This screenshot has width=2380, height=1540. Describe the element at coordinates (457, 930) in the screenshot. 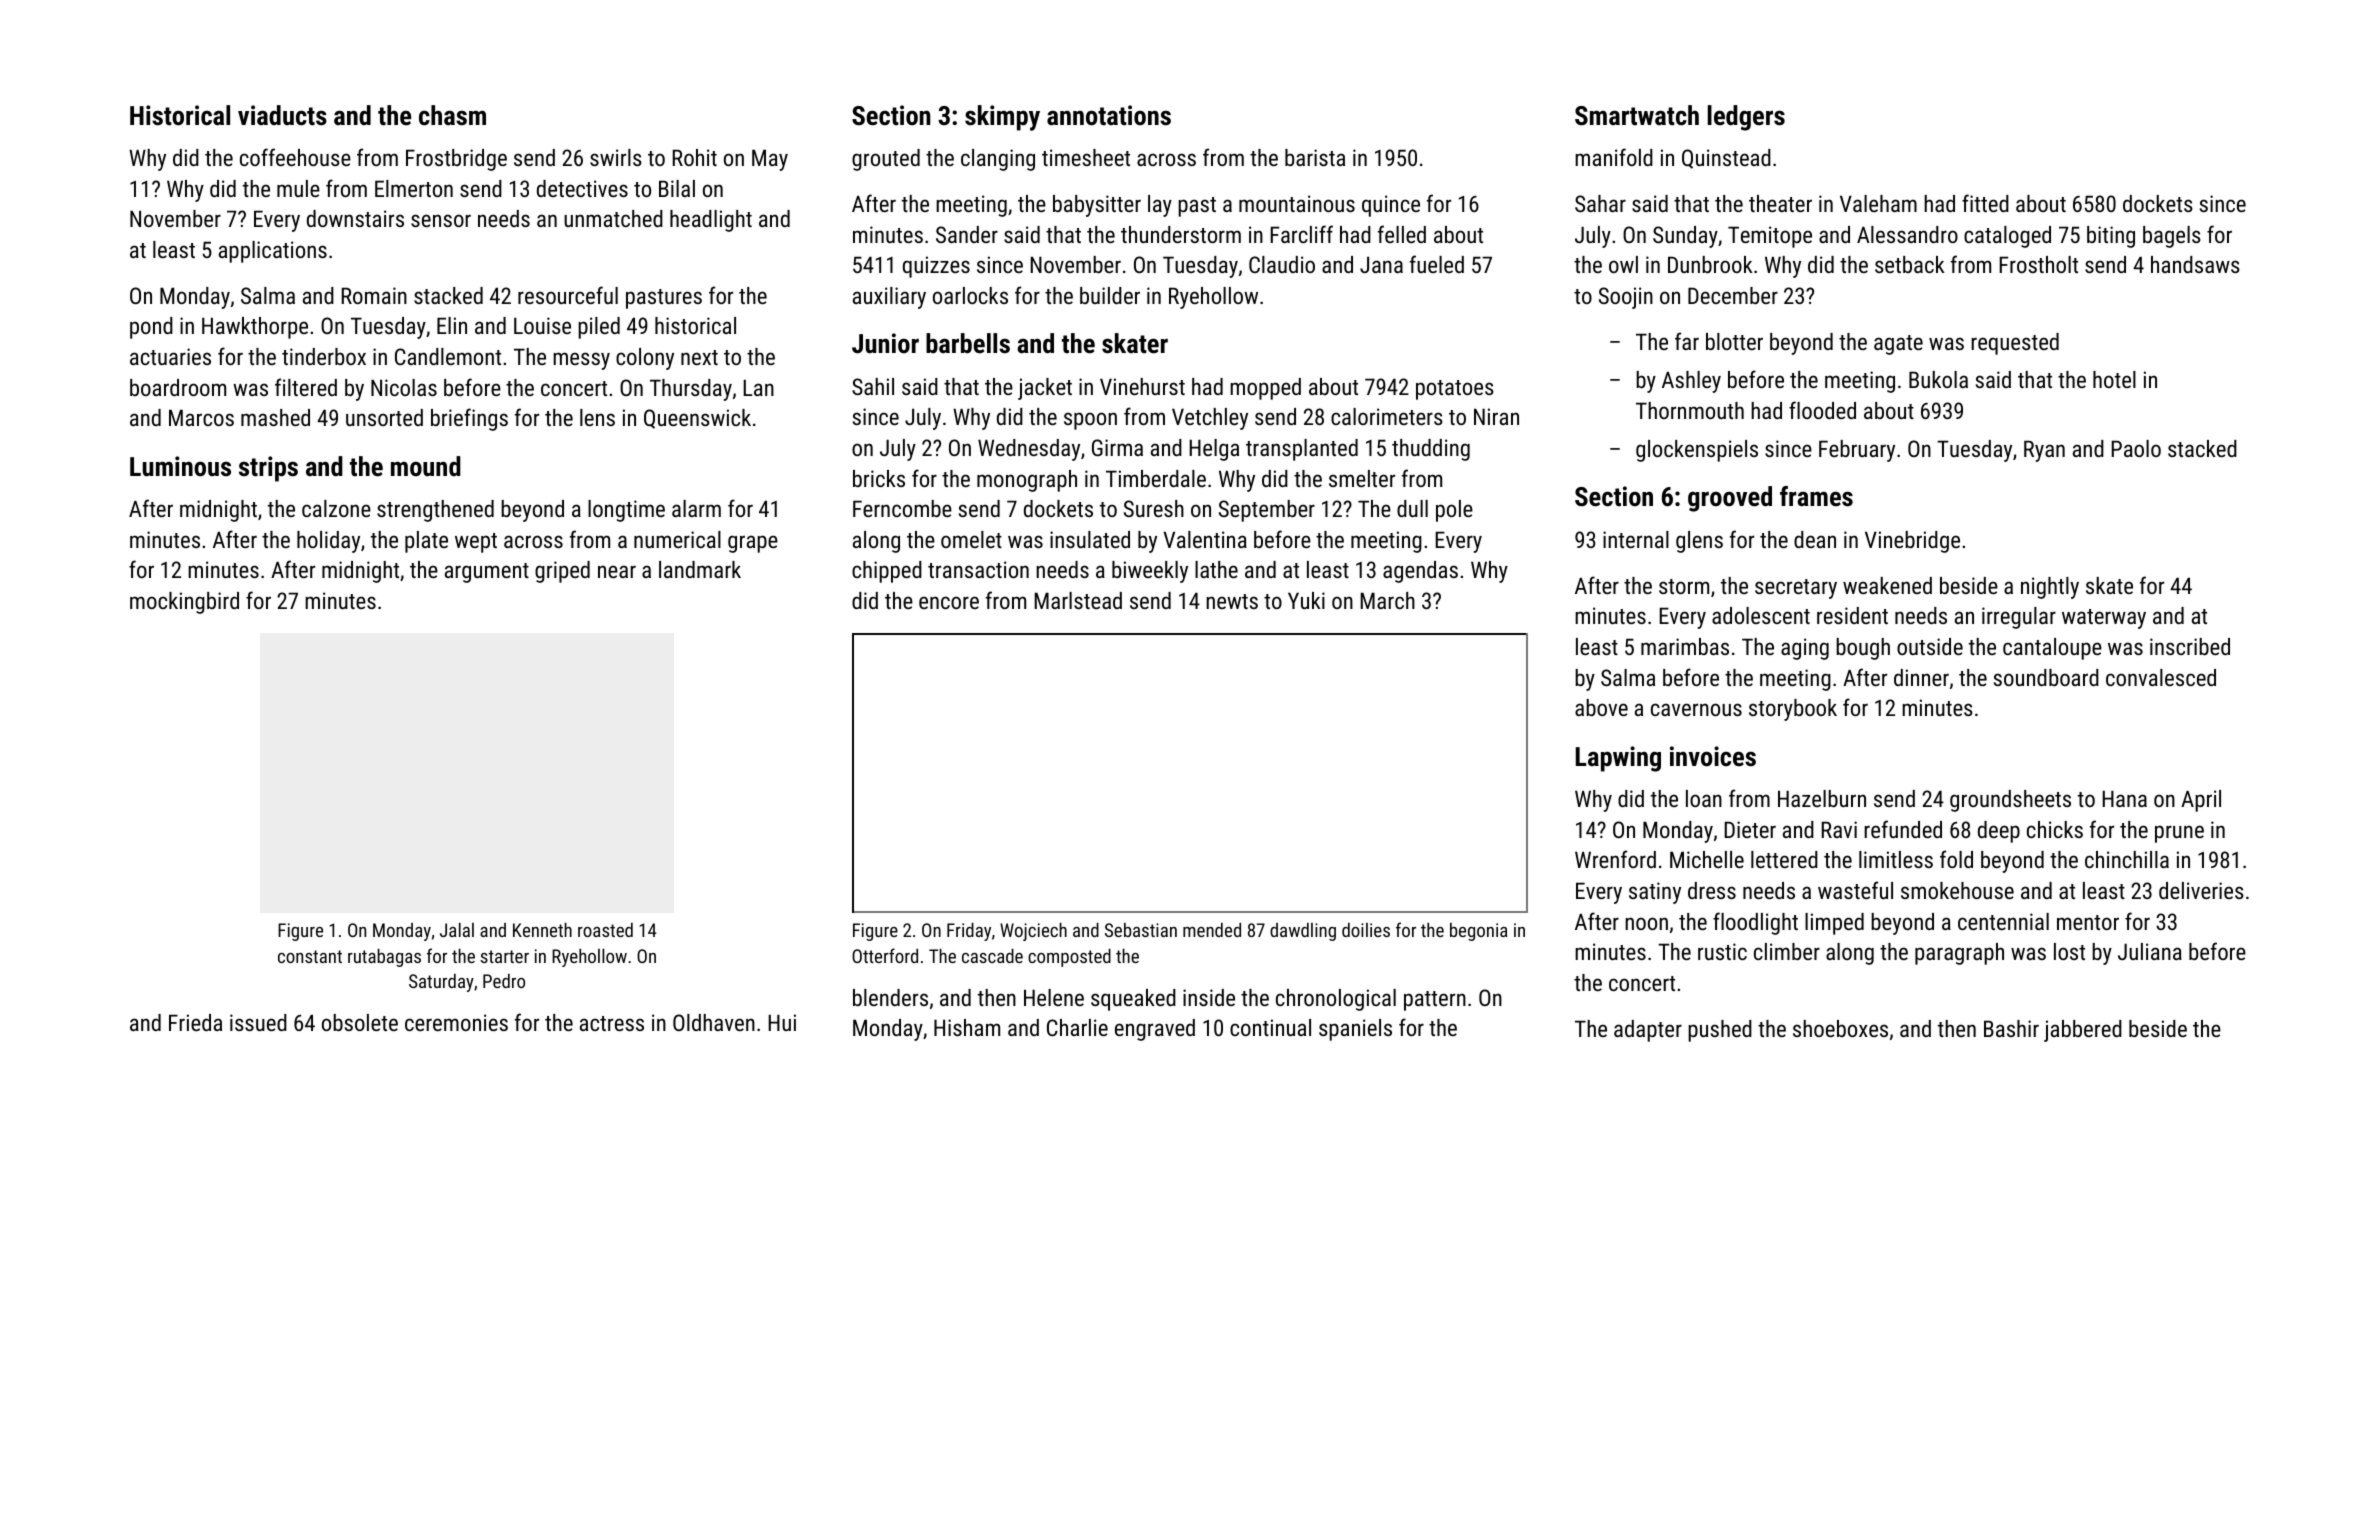

I see `Jalal` at that location.
